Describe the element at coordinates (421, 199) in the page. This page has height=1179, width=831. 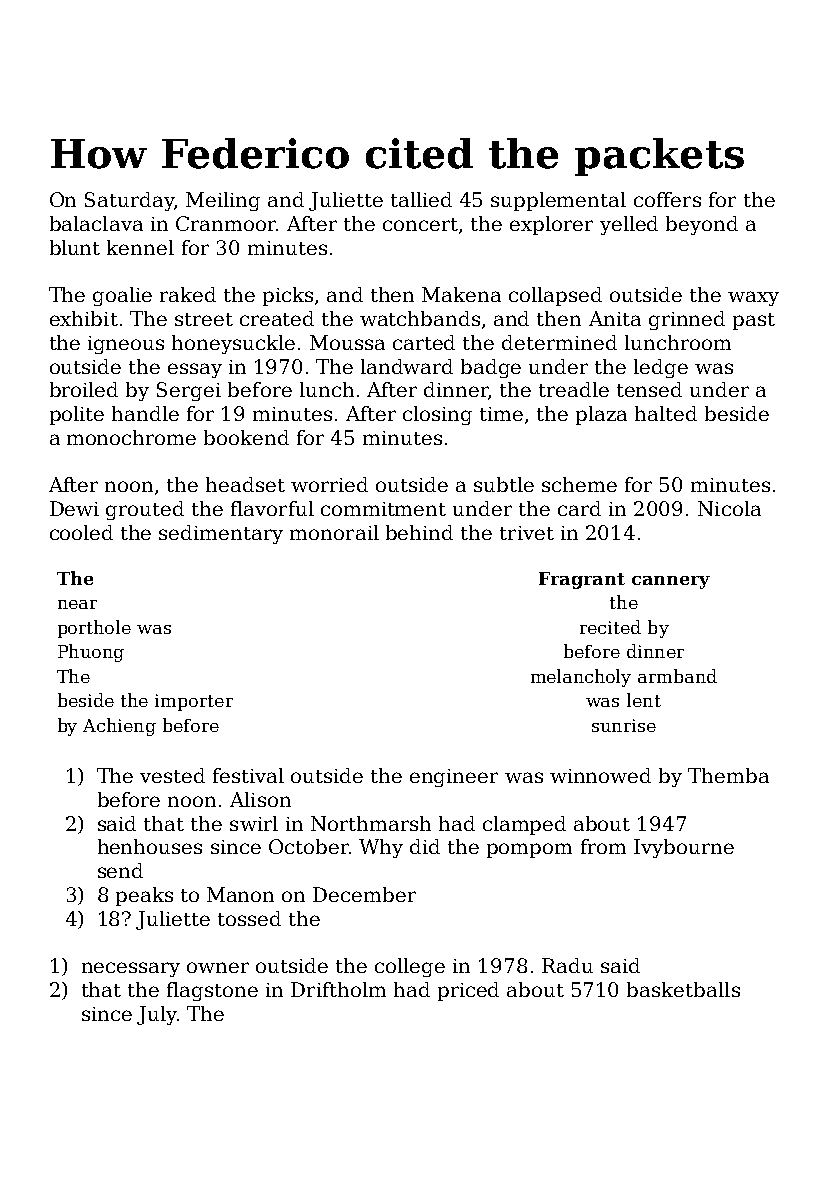
I see `tallied` at that location.
